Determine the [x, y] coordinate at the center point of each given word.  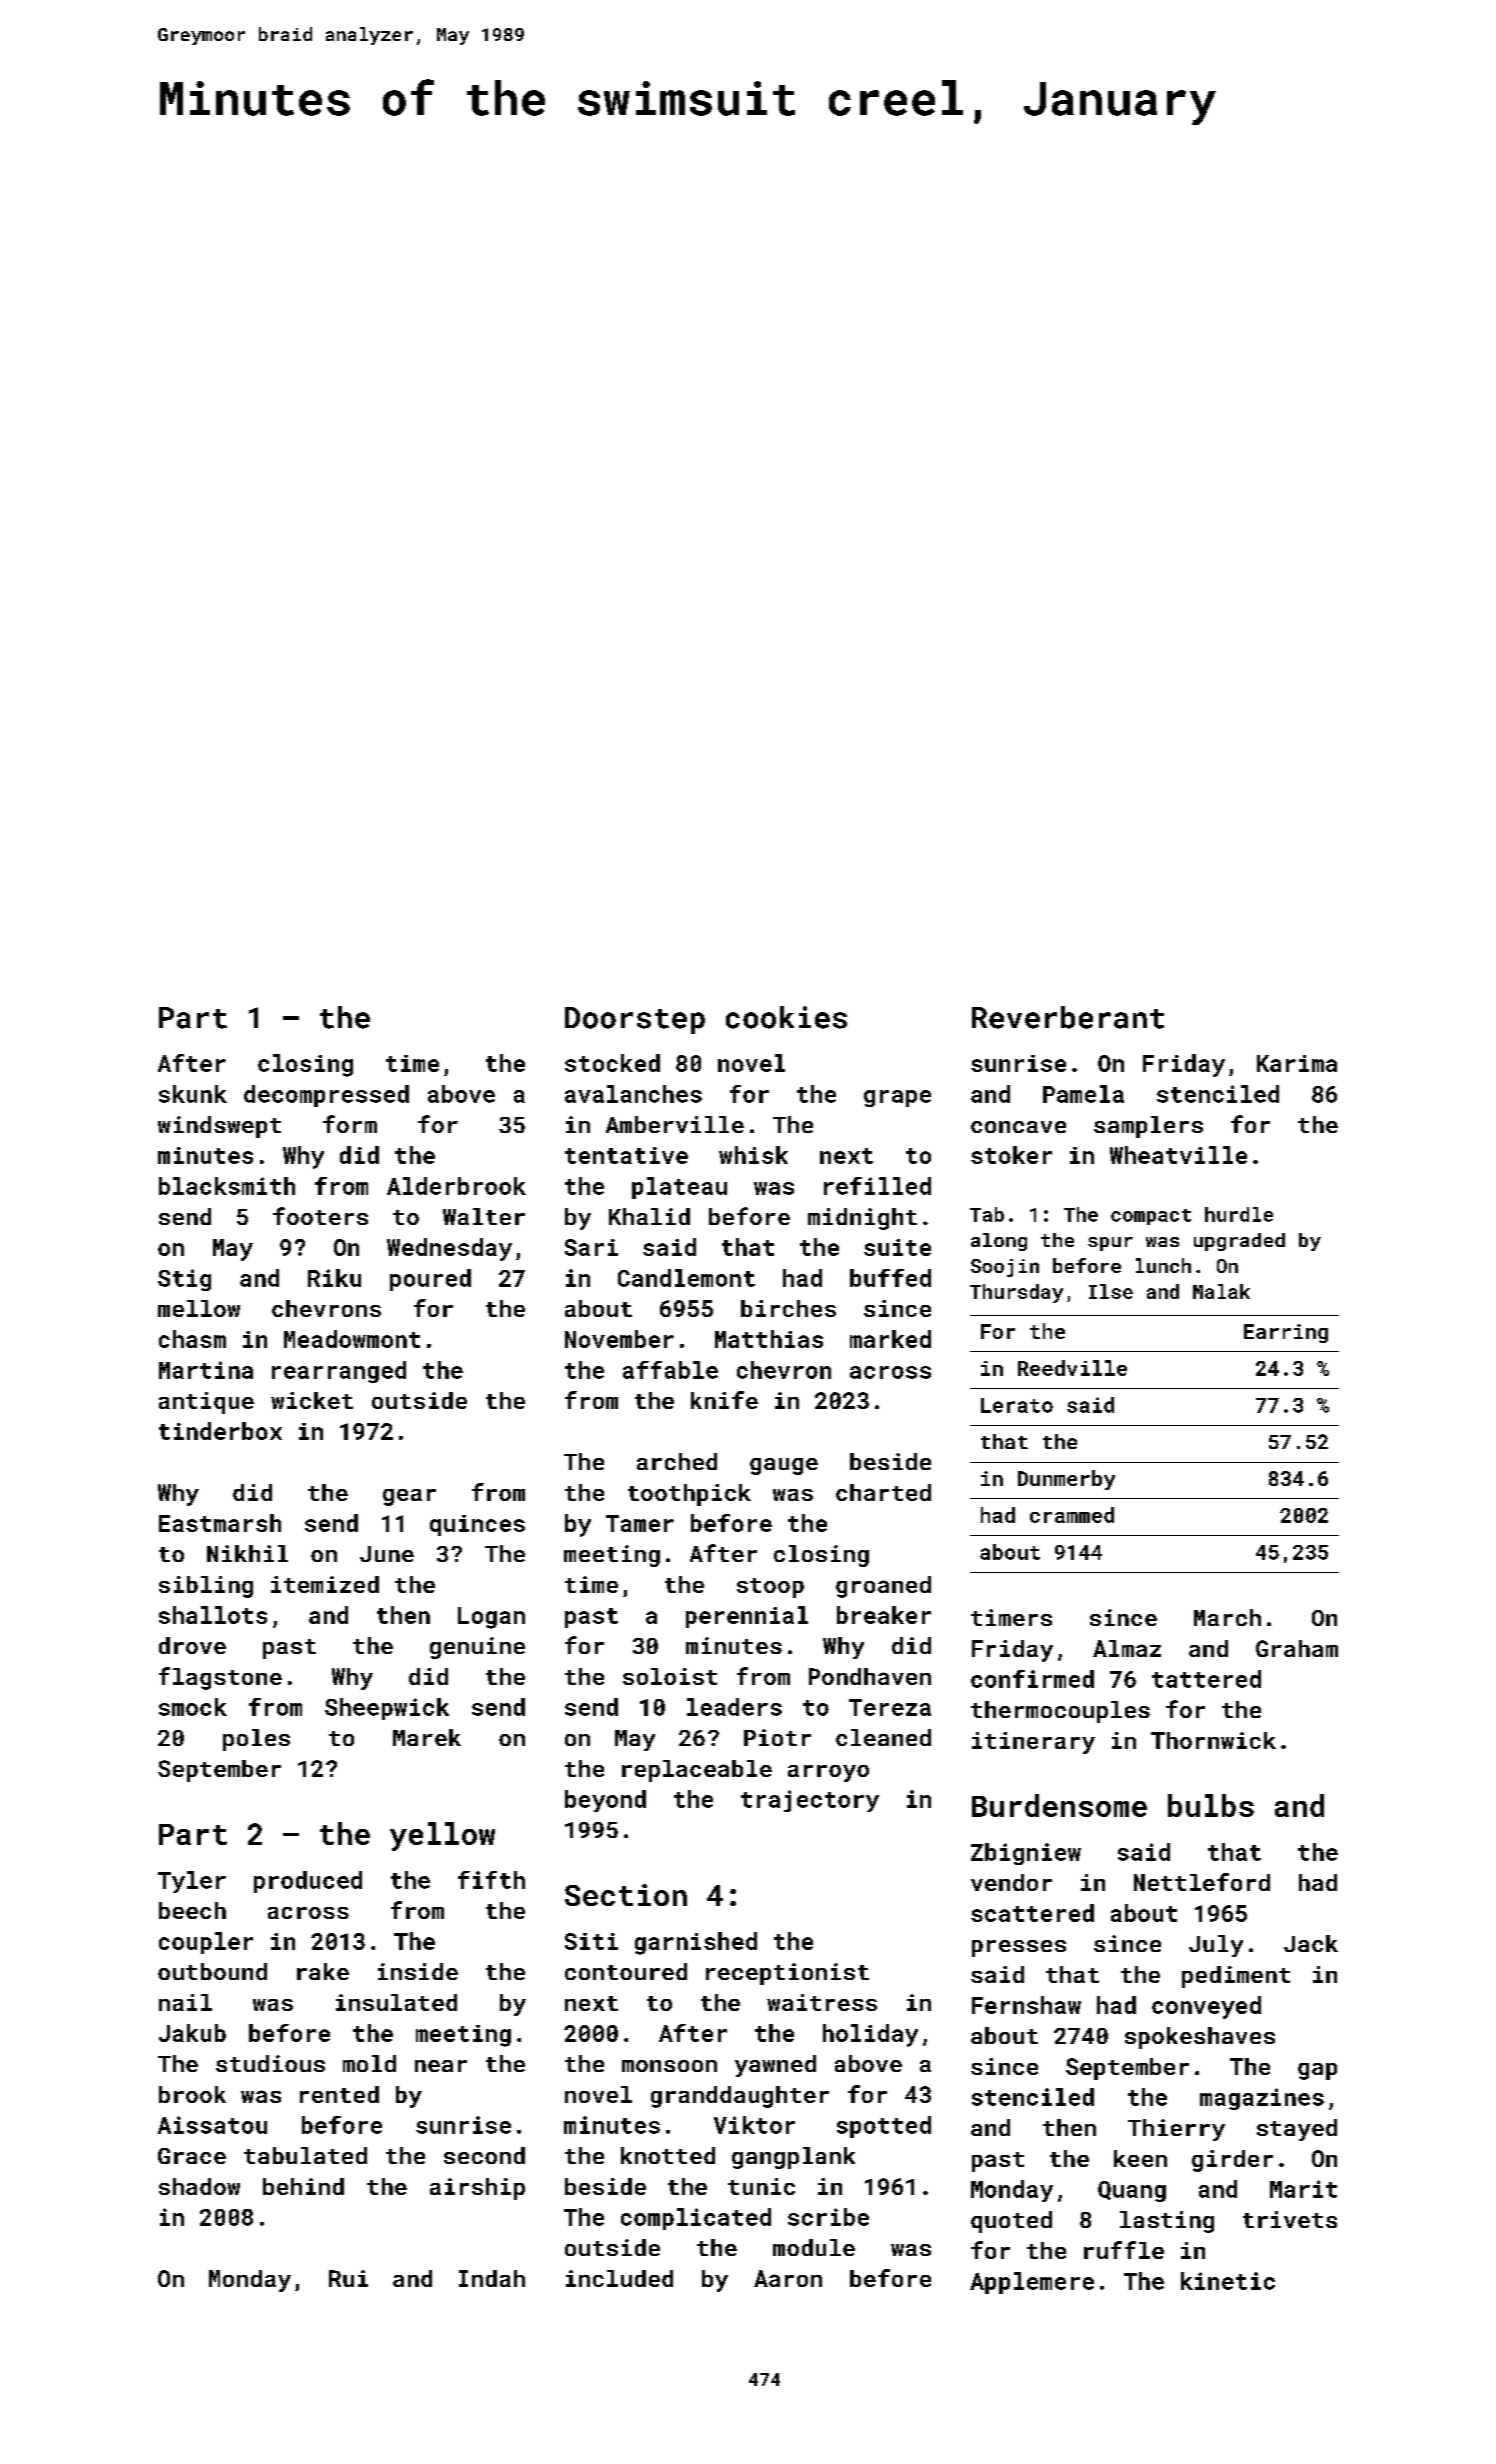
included [619, 2278]
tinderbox [220, 1431]
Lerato [1017, 1405]
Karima [1297, 1063]
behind [303, 2186]
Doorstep [635, 1020]
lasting [1167, 2222]
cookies [786, 1017]
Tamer [640, 1523]
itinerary [1033, 1743]
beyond [605, 1801]
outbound [212, 1971]
